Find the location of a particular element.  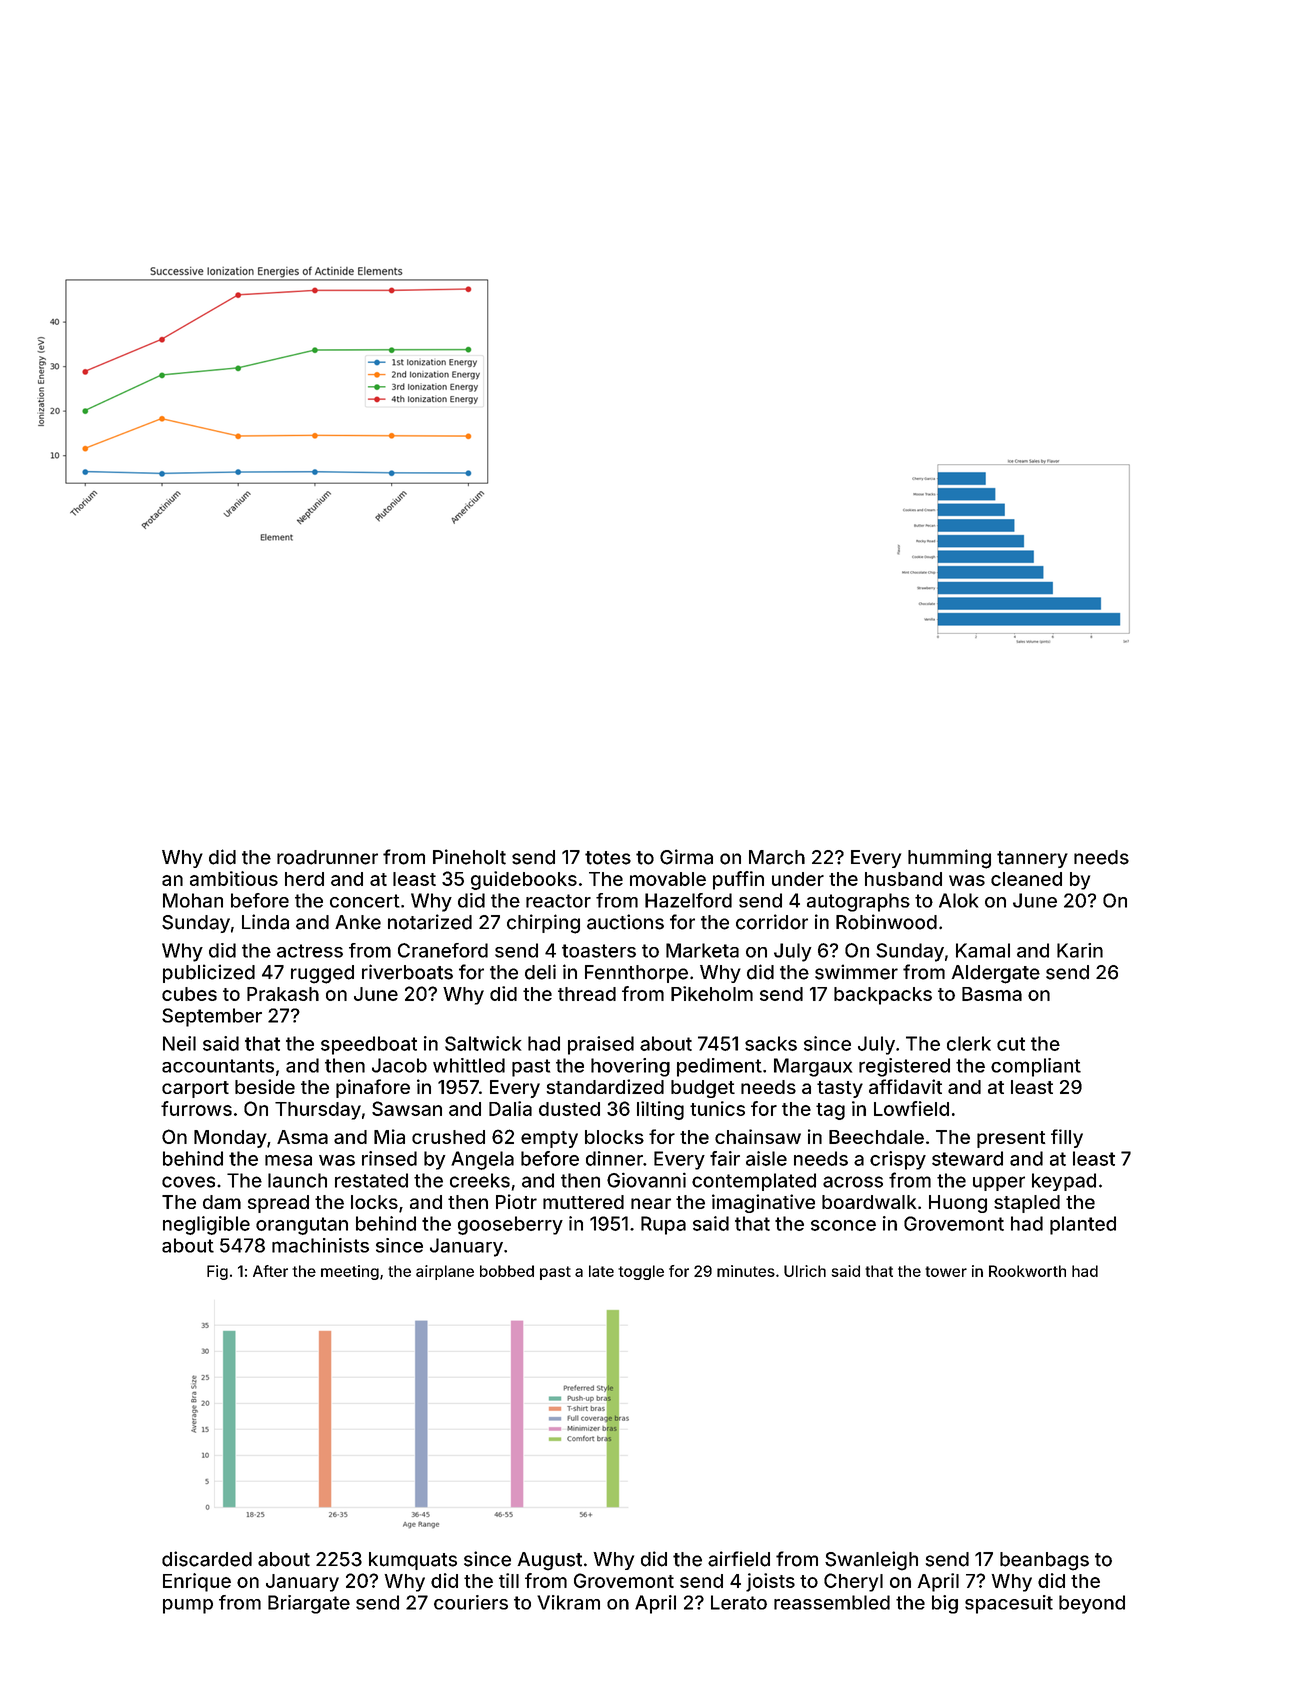

ambitious is located at coordinates (234, 878).
